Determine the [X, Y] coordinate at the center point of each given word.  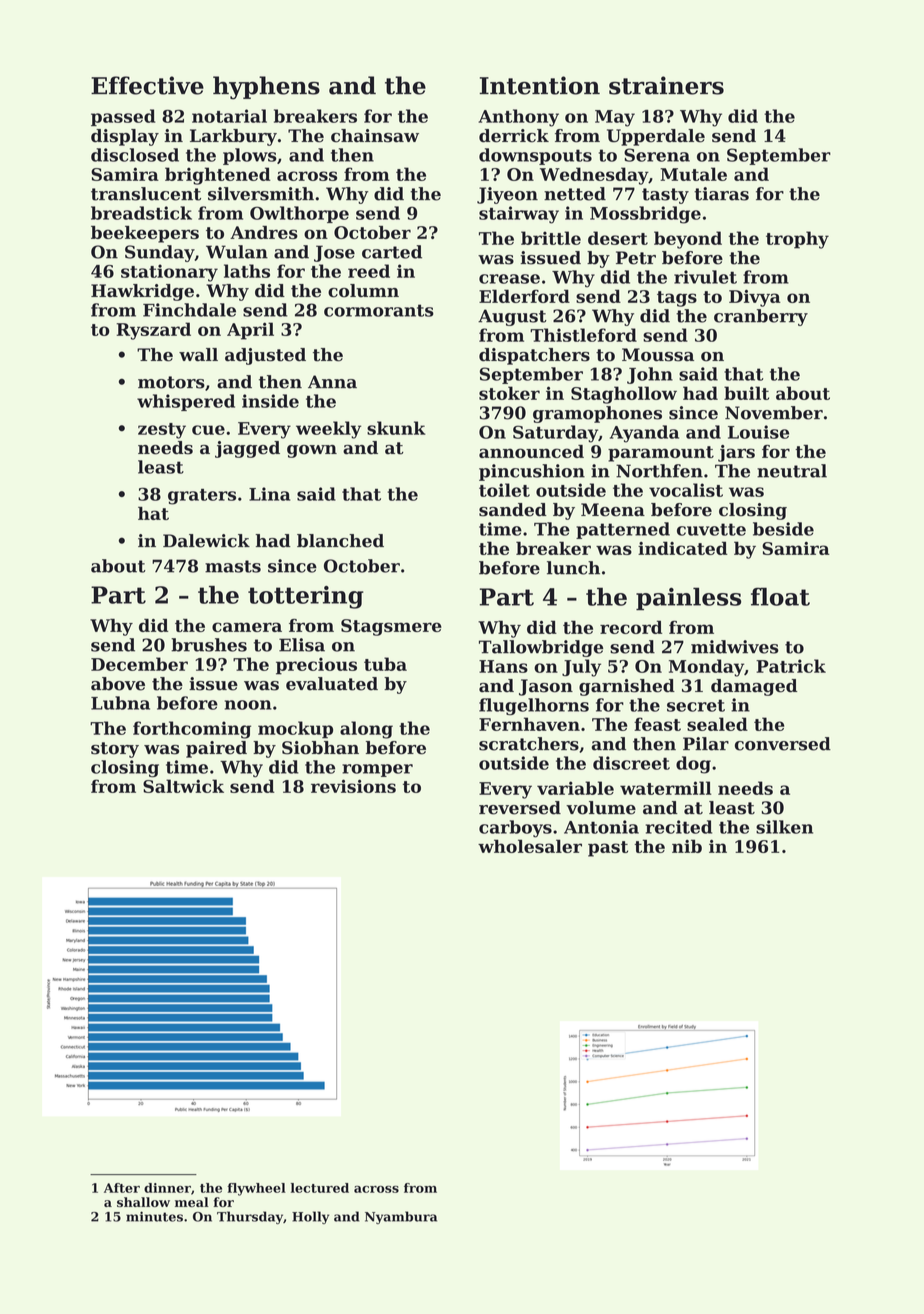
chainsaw [375, 136]
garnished [627, 687]
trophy [797, 240]
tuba [385, 664]
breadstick [141, 213]
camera [247, 627]
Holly [310, 1217]
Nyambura [401, 1217]
